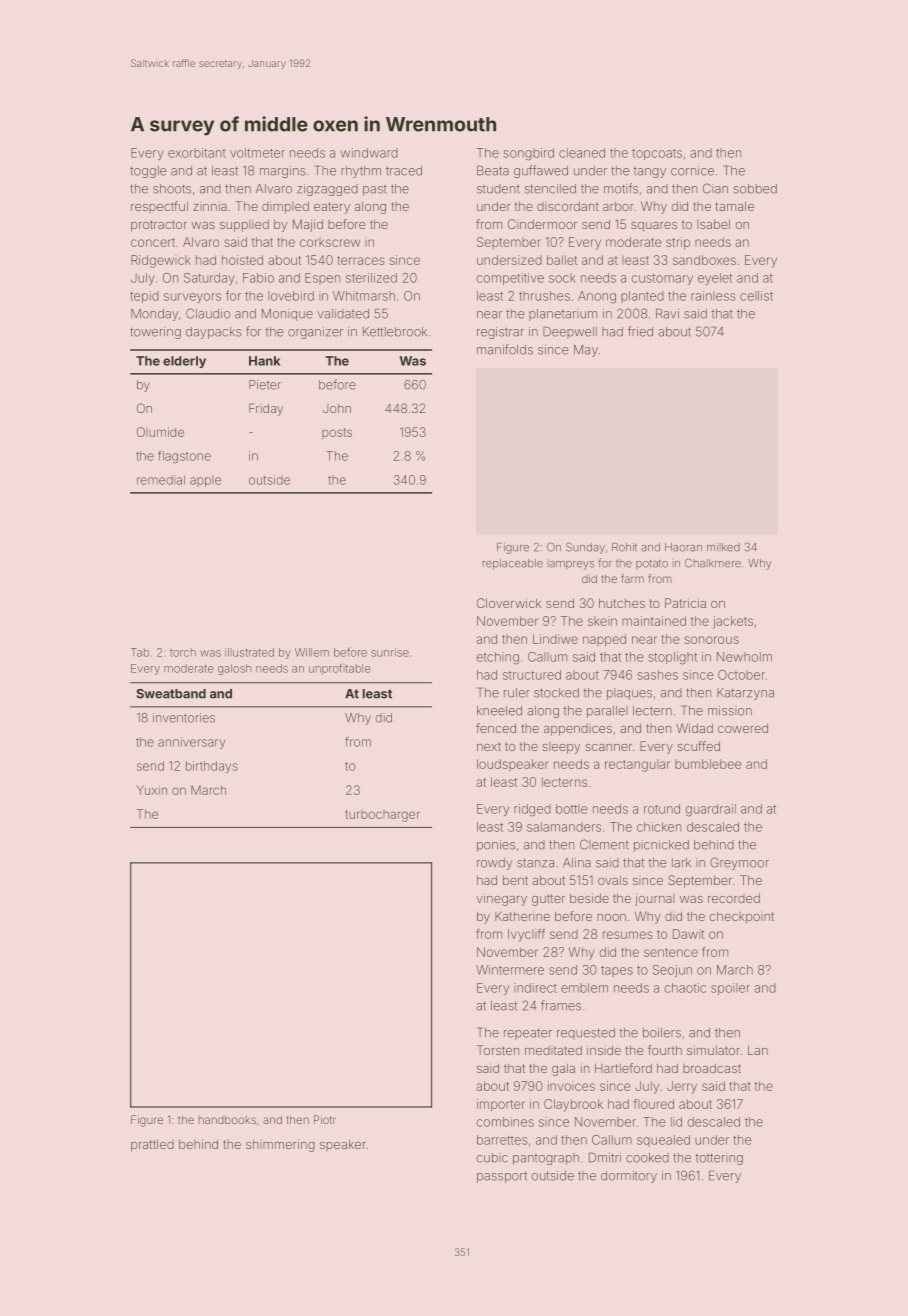 The image size is (908, 1316). Describe the element at coordinates (642, 297) in the screenshot. I see `planted` at that location.
